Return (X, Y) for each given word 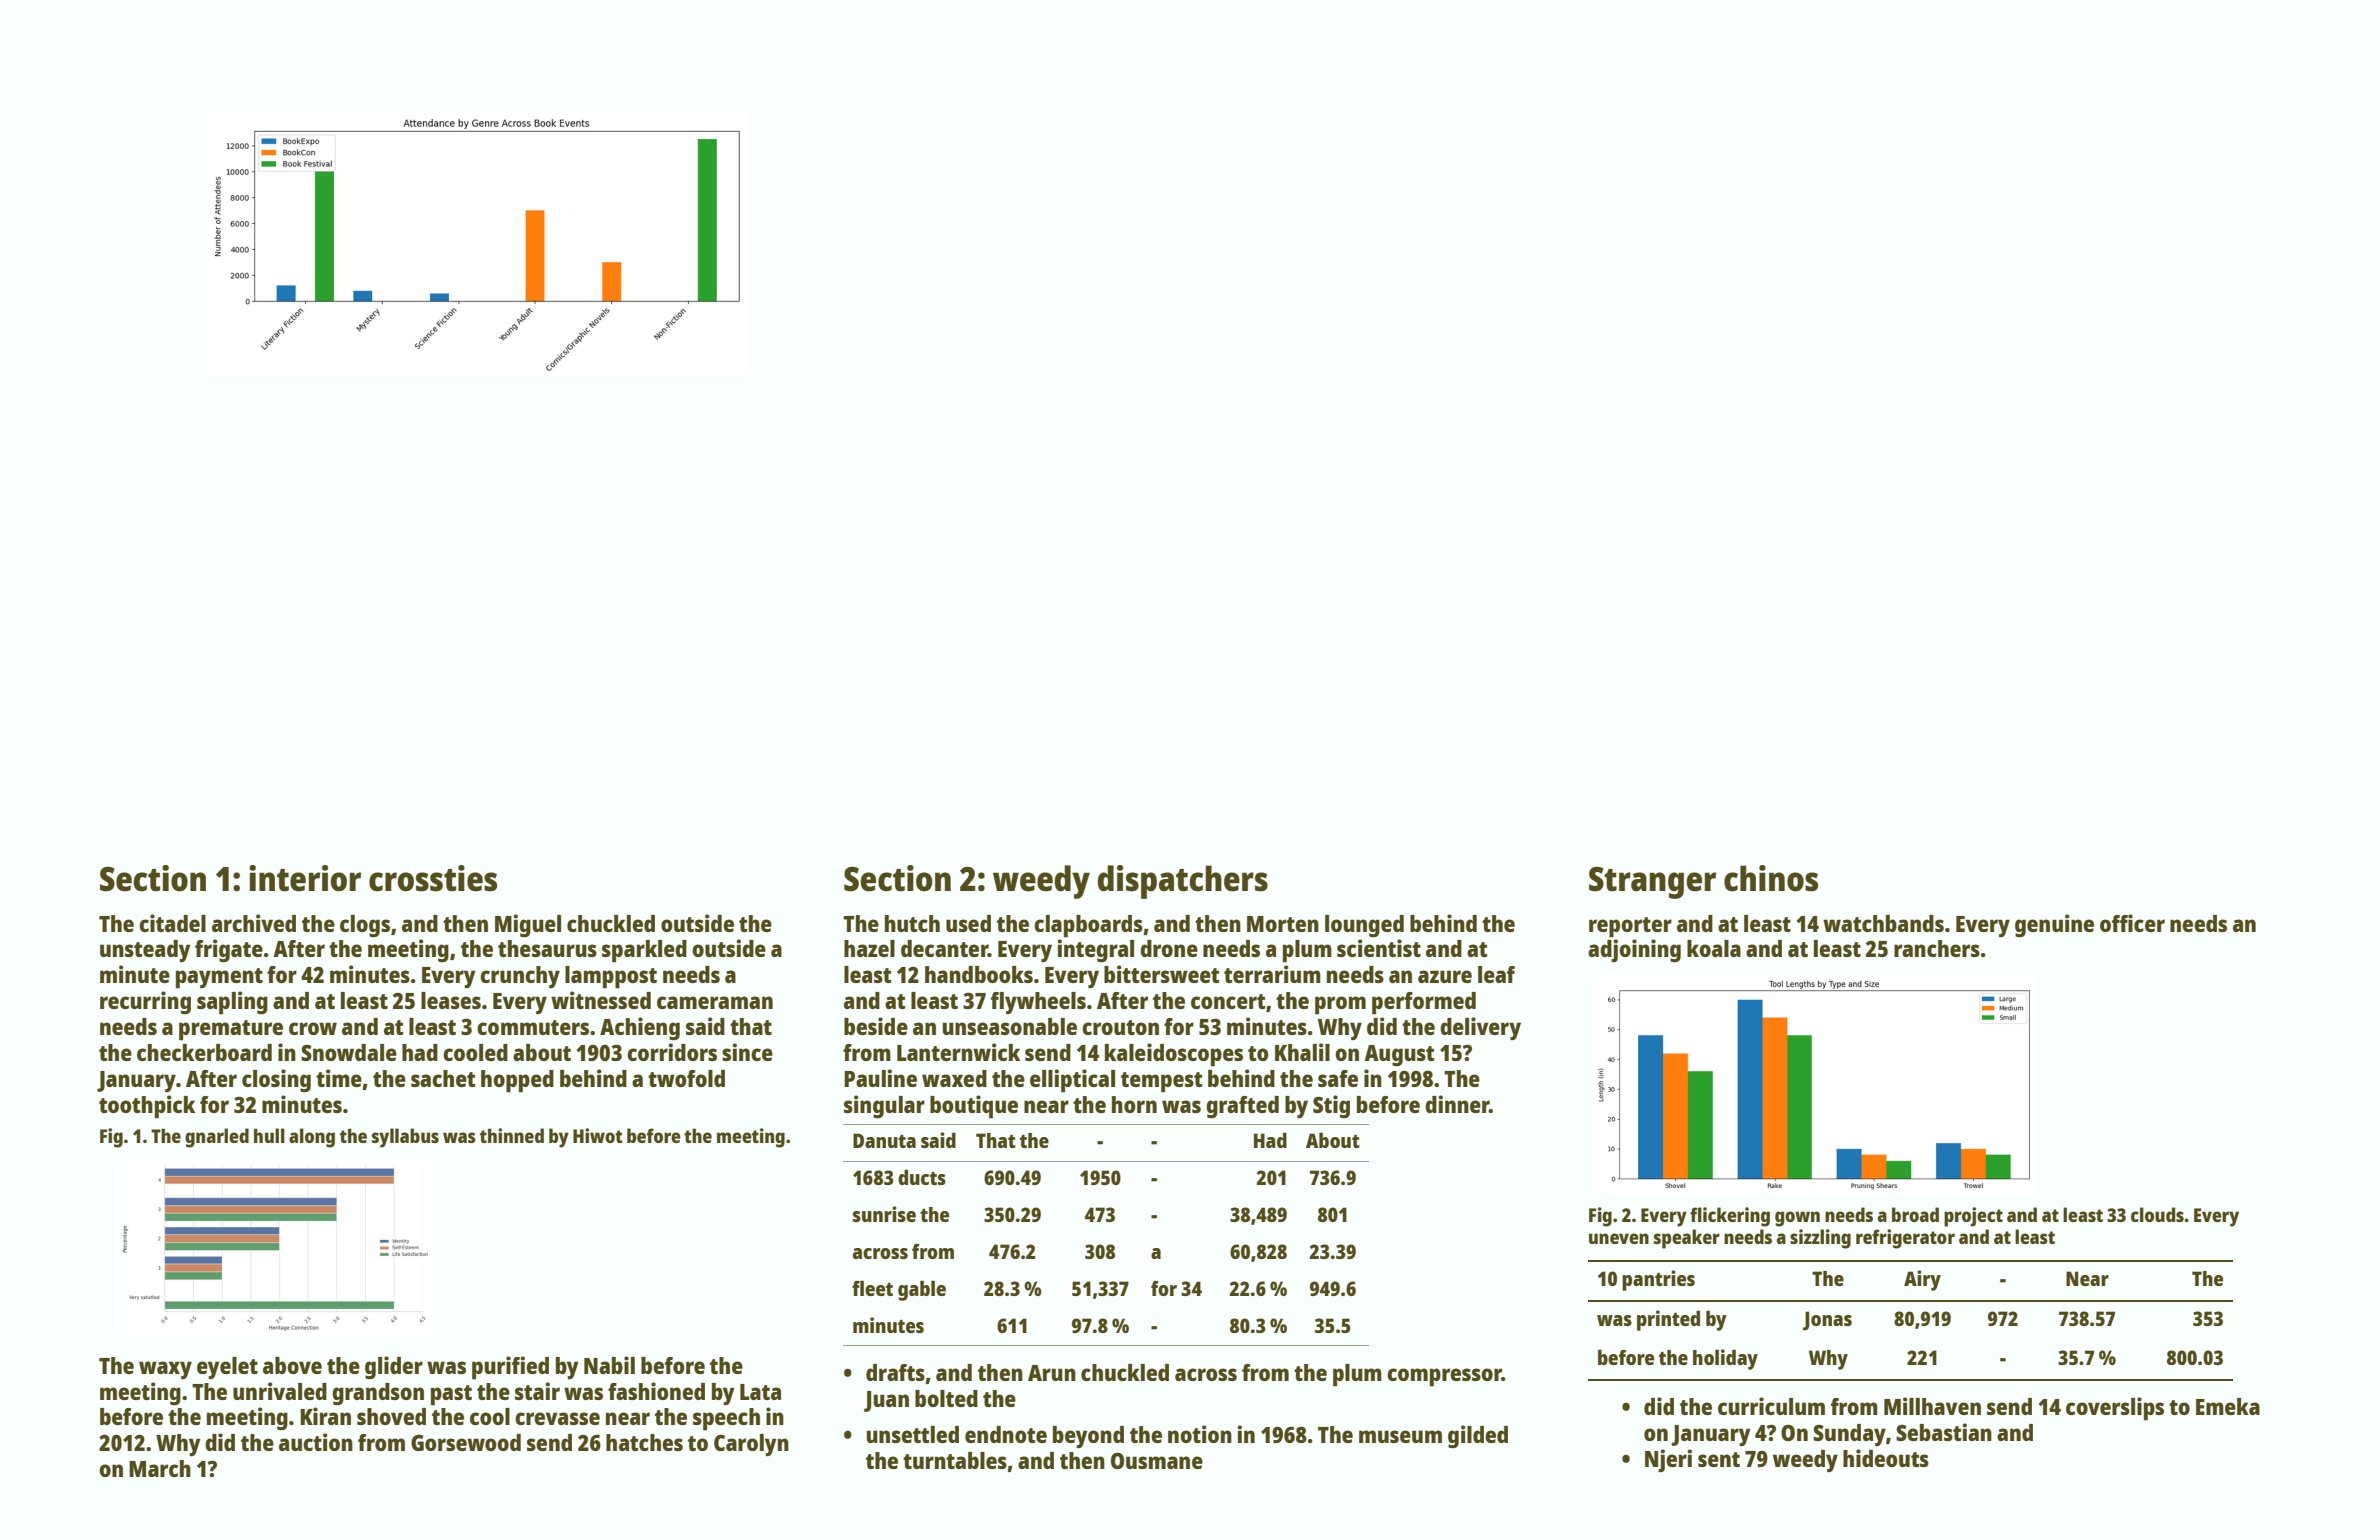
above (292, 1365)
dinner (1457, 1104)
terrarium (1272, 974)
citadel (172, 923)
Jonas (1827, 1321)
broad (1915, 1214)
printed (1668, 1320)
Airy (1922, 1280)
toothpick (147, 1107)
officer (2132, 923)
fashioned (656, 1391)
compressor (1444, 1377)
